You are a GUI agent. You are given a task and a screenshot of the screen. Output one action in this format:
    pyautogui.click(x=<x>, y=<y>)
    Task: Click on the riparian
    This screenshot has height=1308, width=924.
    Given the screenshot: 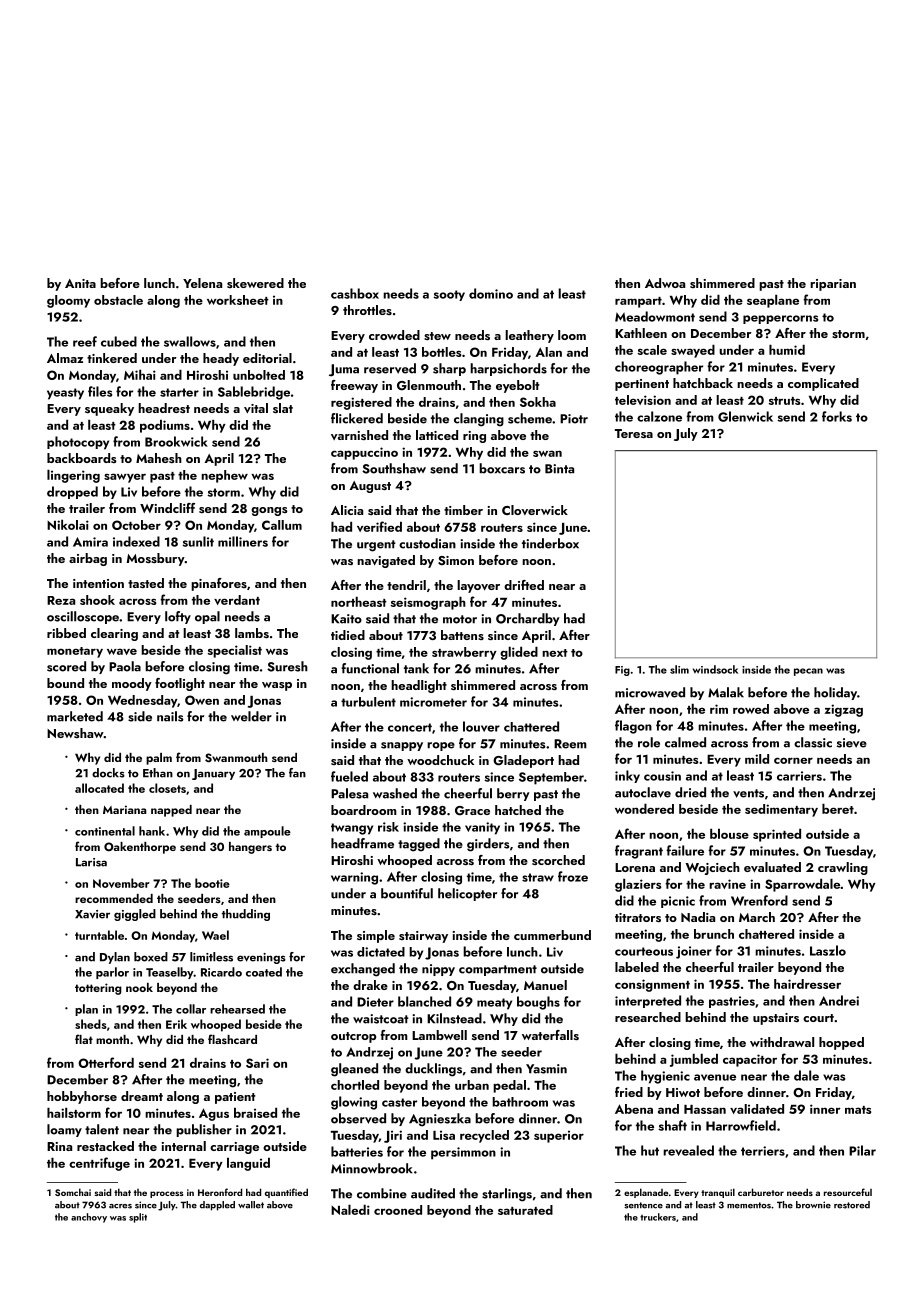 What is the action you would take?
    pyautogui.click(x=833, y=285)
